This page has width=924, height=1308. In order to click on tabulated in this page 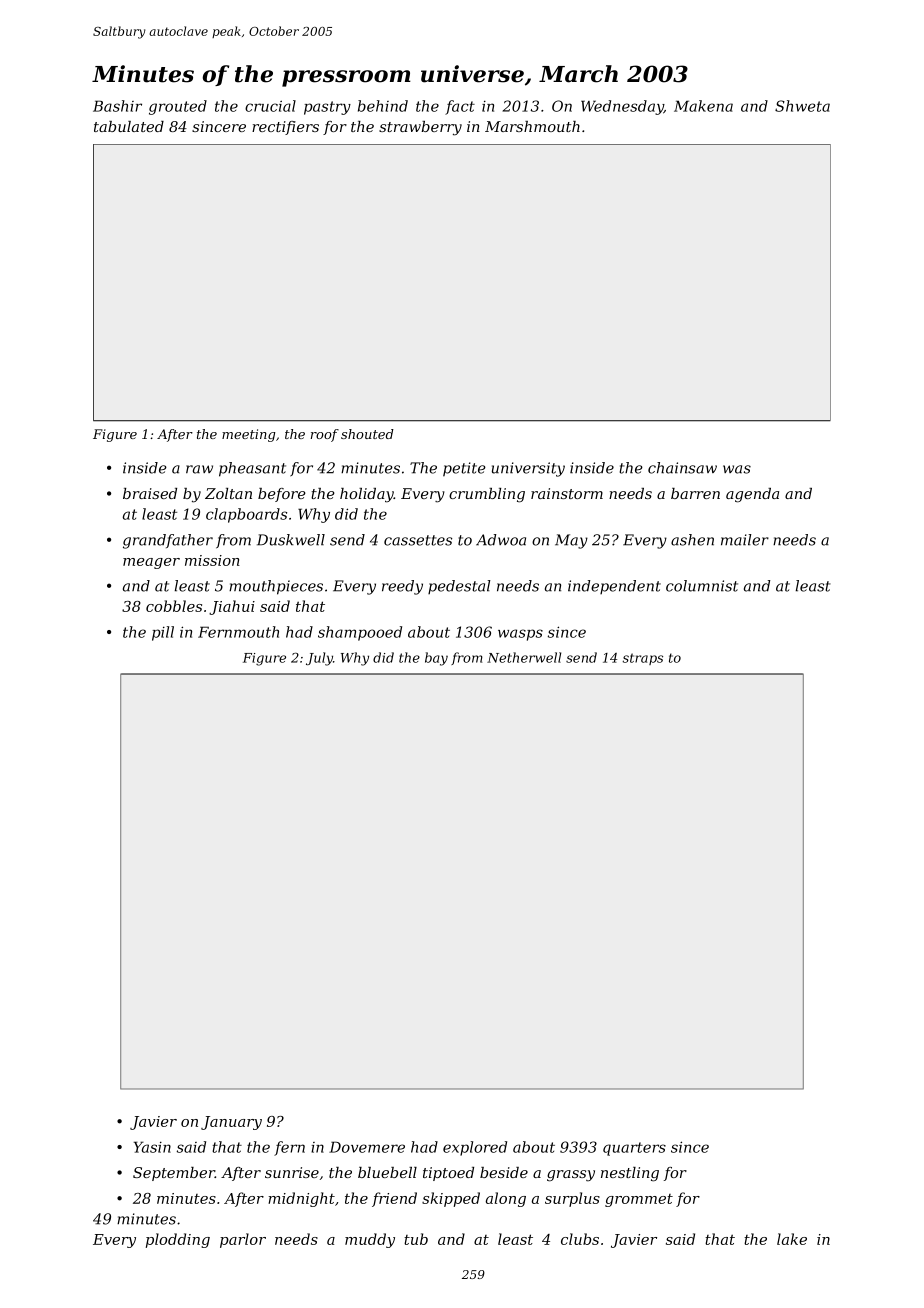, I will do `click(129, 126)`.
